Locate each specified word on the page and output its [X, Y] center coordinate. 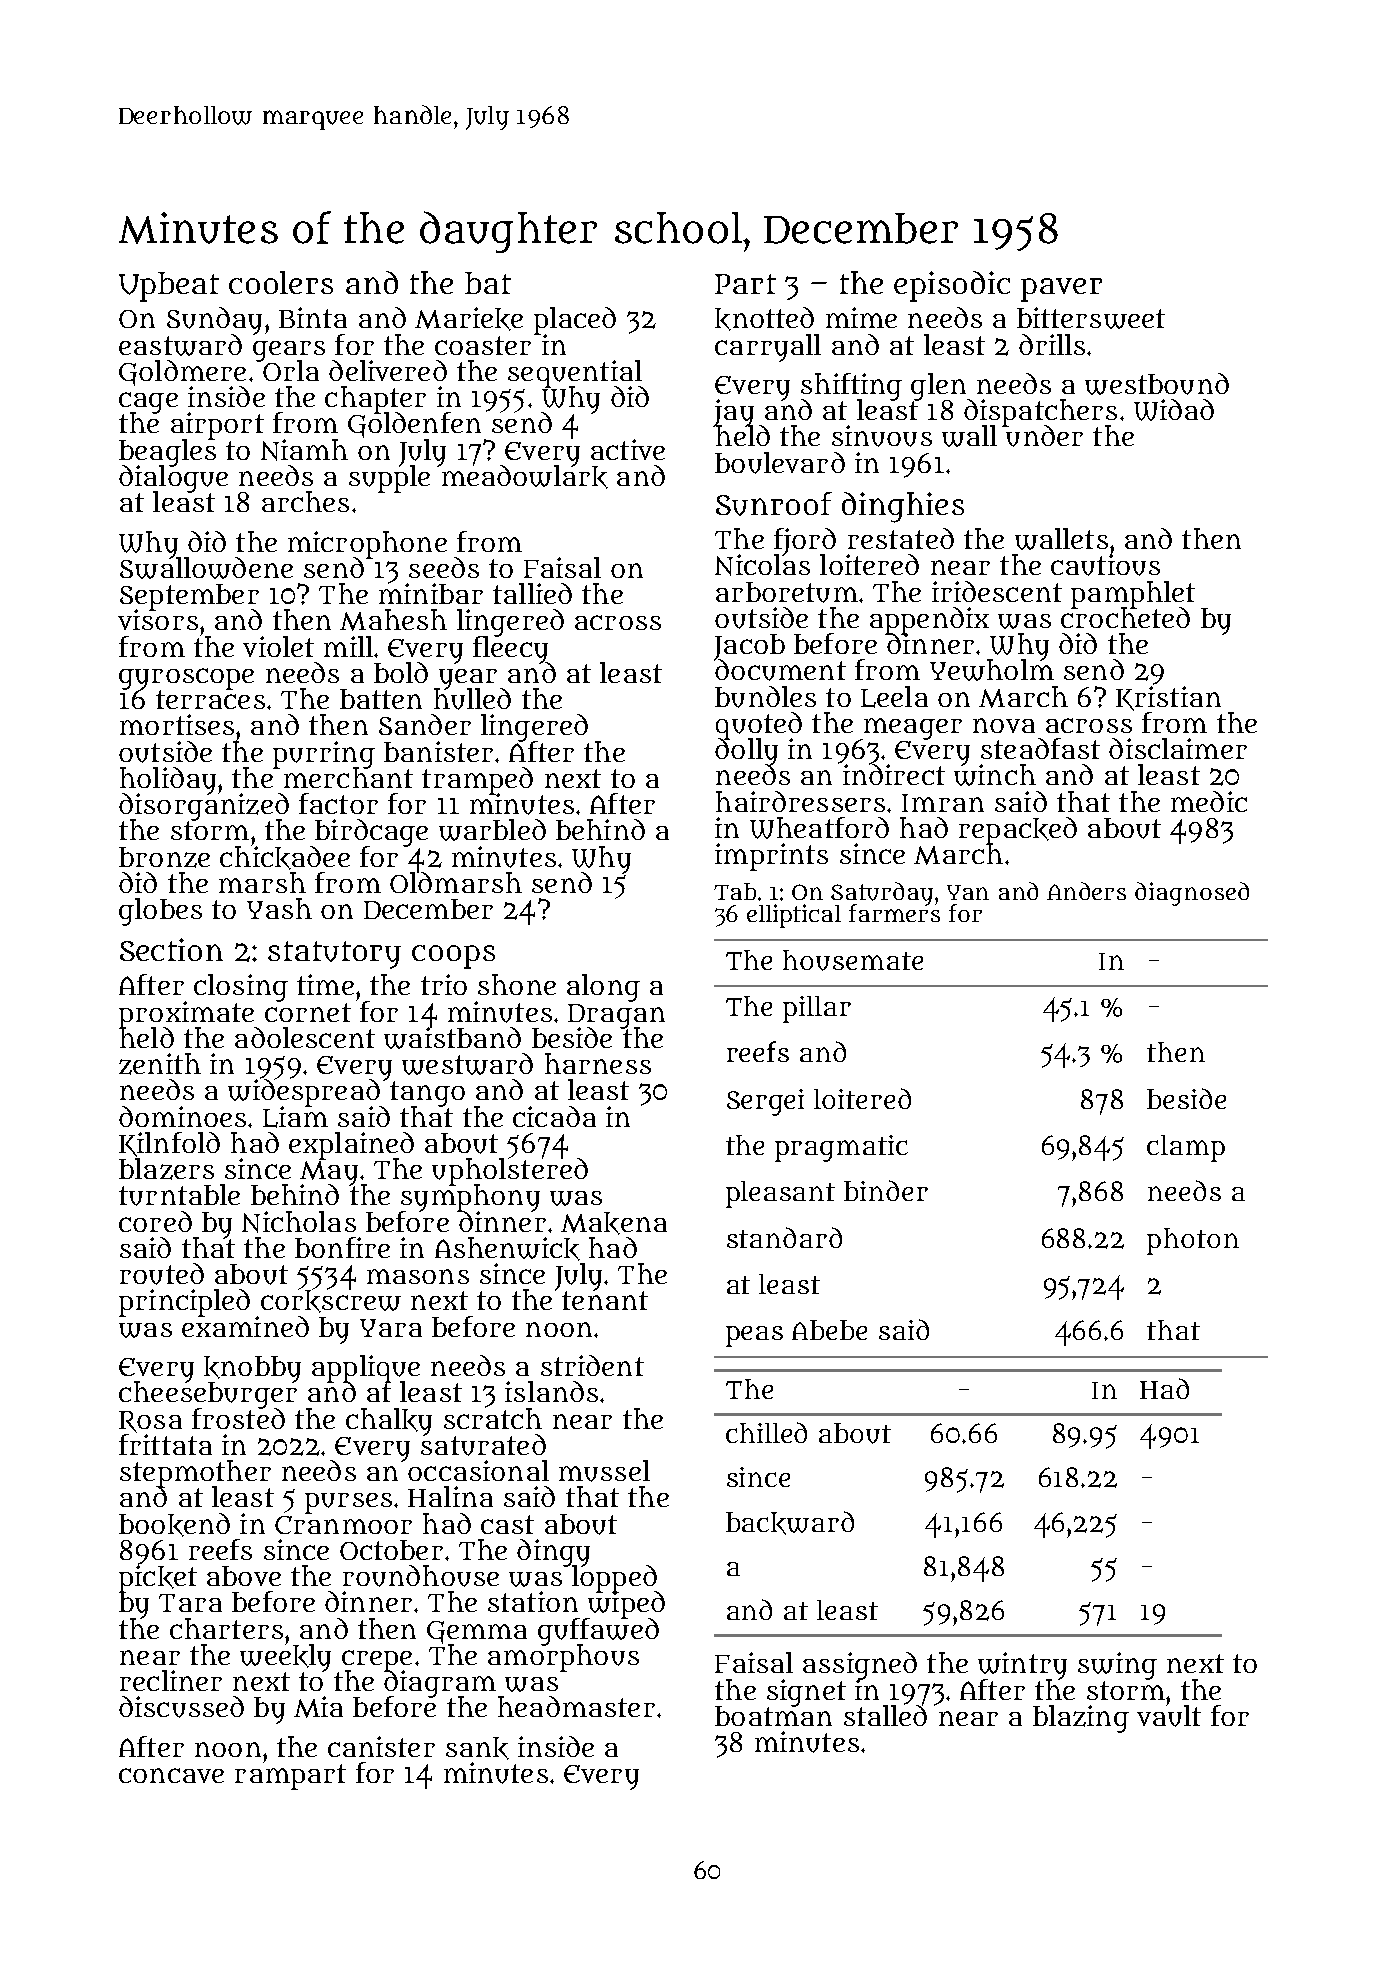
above [244, 1576]
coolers [281, 282]
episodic [952, 286]
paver [1061, 290]
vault [1169, 1716]
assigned [860, 1665]
